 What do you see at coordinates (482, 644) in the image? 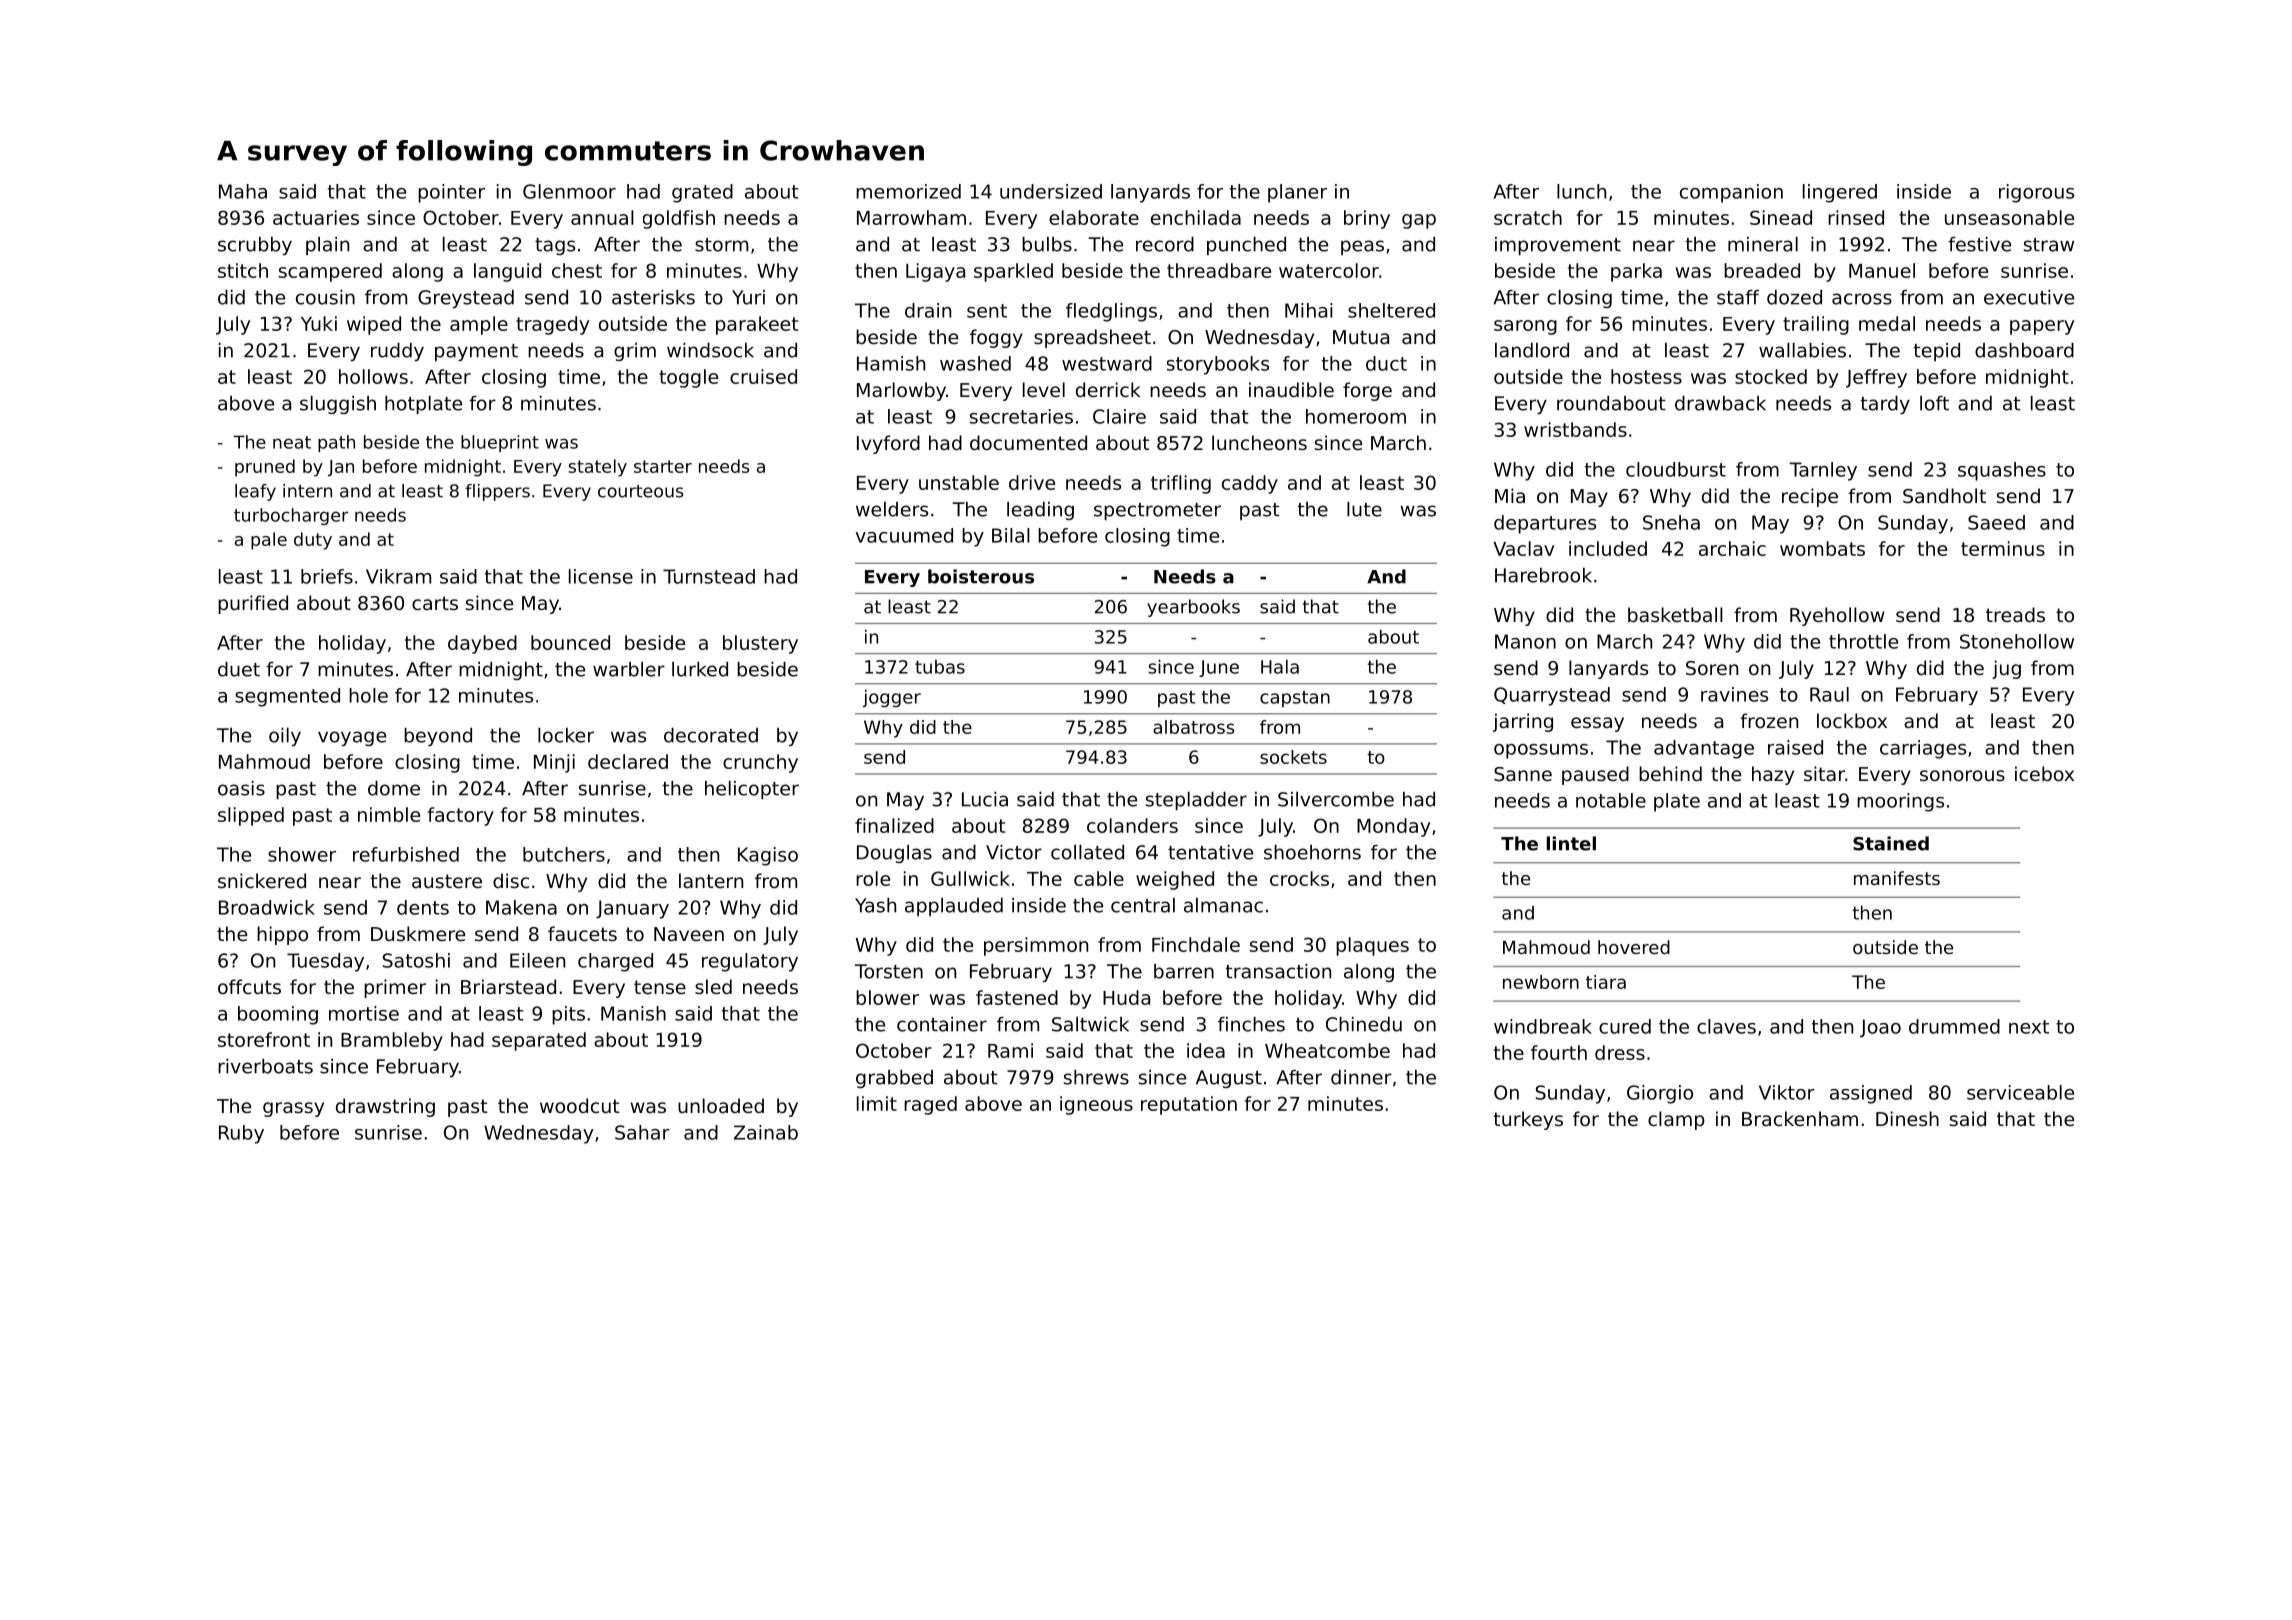
I see `daybed` at bounding box center [482, 644].
